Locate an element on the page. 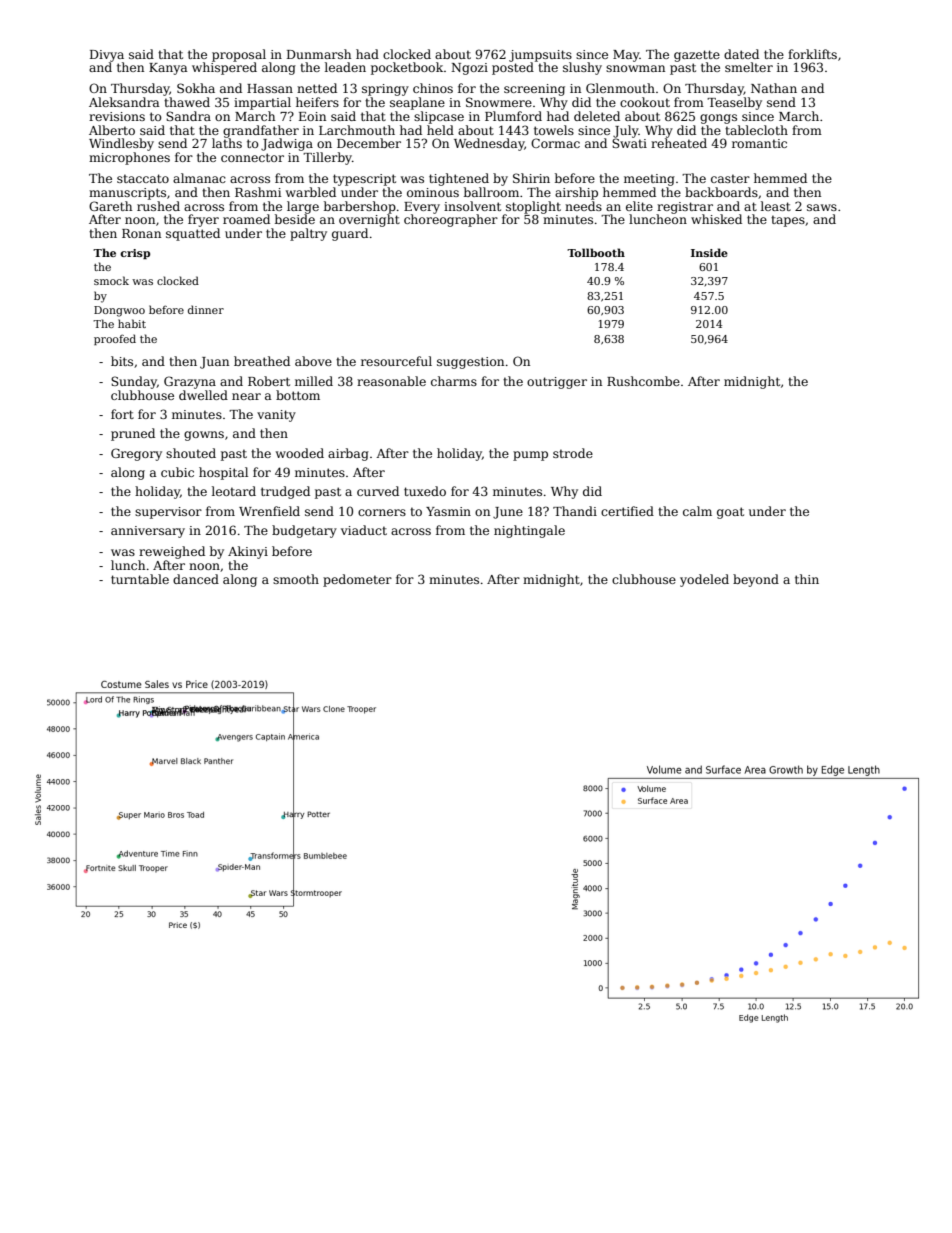 This image has width=952, height=1233. pruned is located at coordinates (133, 434).
